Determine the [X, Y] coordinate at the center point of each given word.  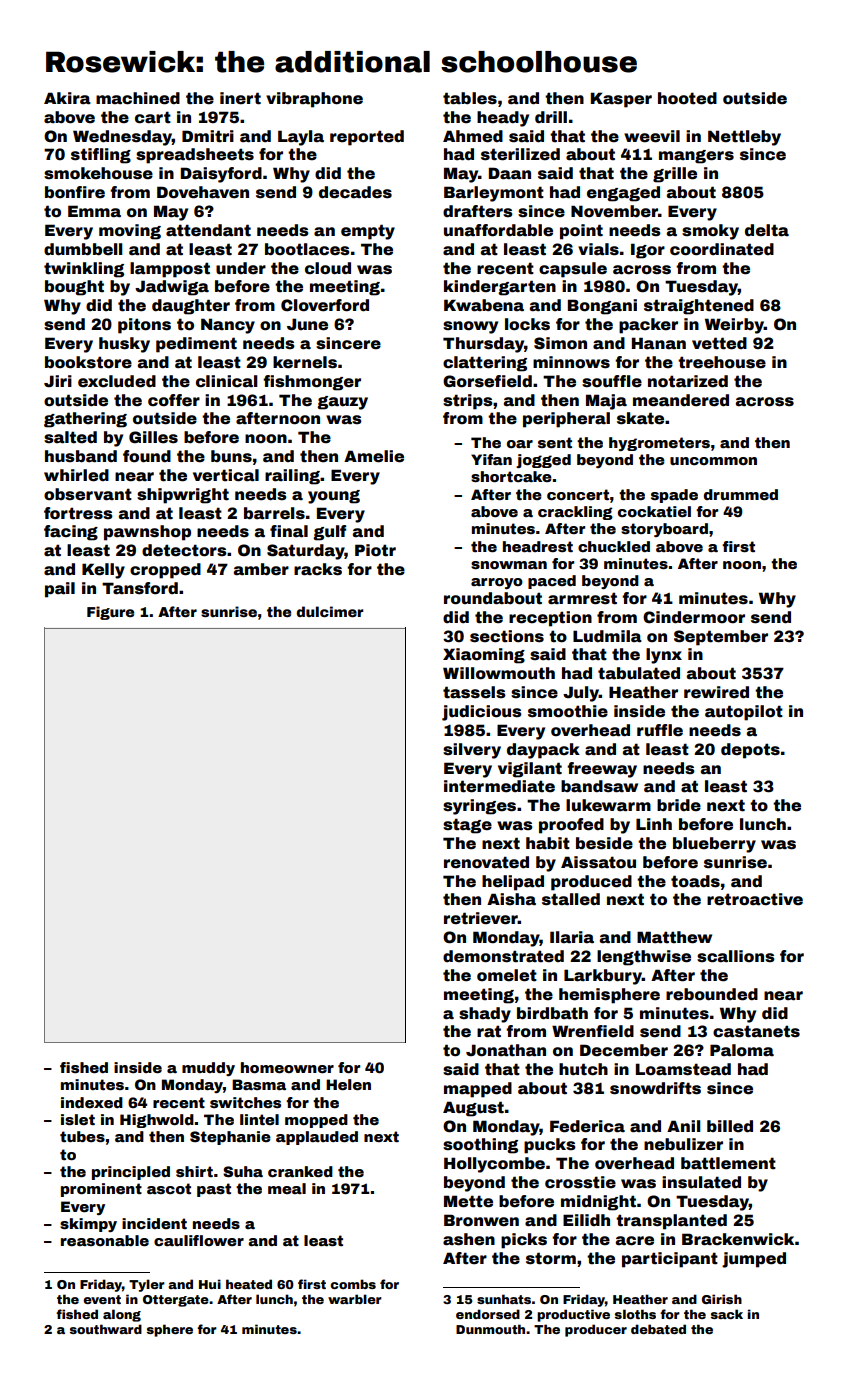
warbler [355, 1299]
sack [727, 1314]
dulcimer [330, 611]
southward [106, 1329]
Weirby [734, 326]
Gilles [153, 437]
